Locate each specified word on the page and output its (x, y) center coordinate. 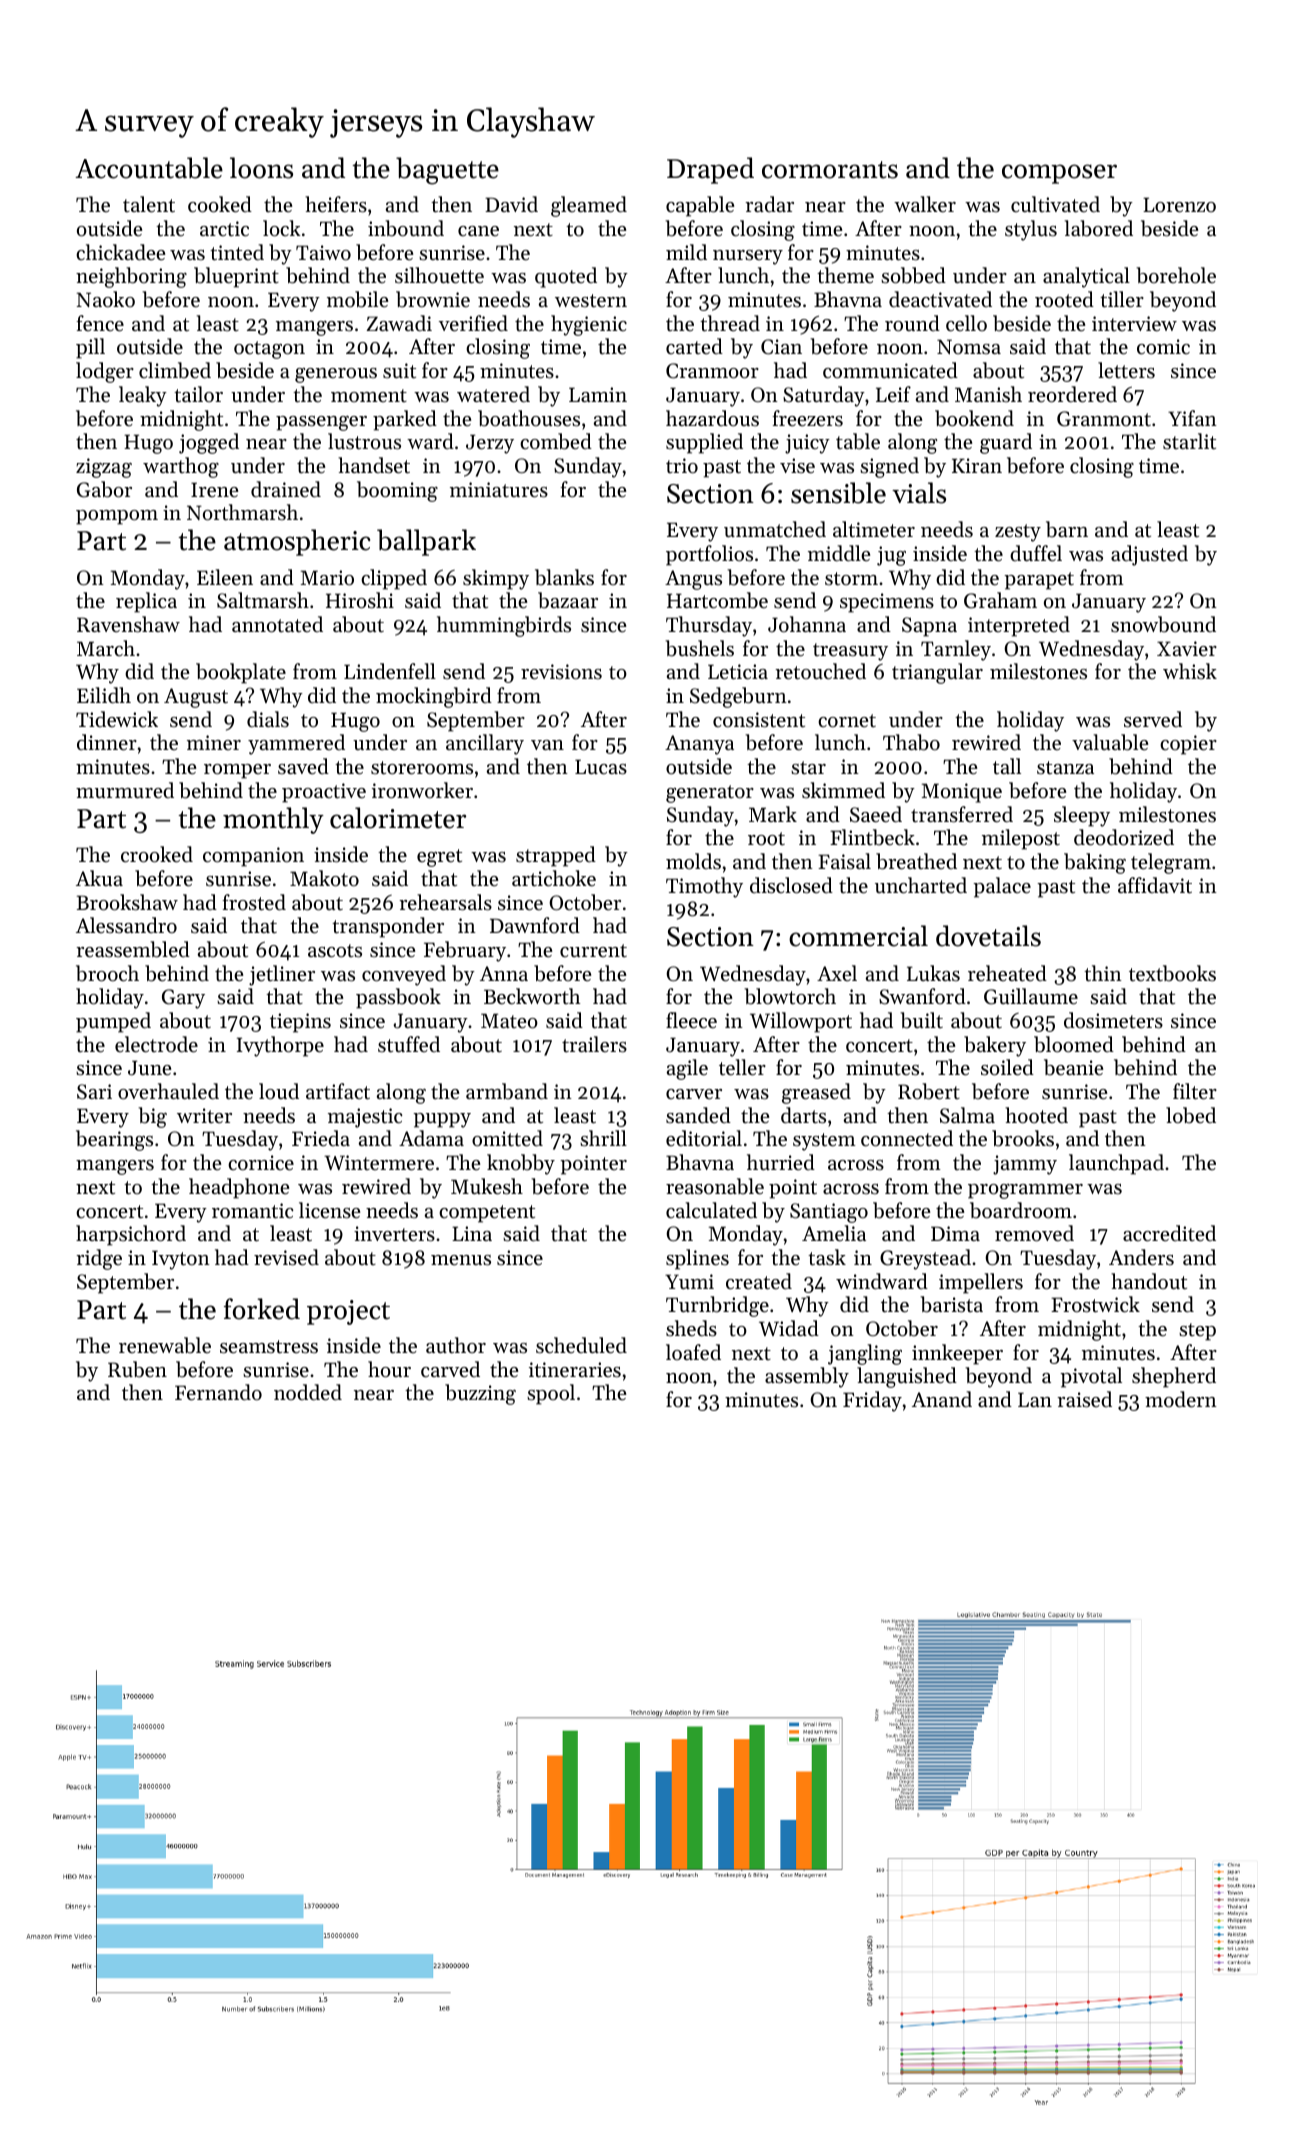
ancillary (485, 744)
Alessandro (126, 925)
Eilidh (104, 695)
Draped (710, 170)
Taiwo (323, 253)
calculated (711, 1210)
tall (1007, 766)
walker (925, 204)
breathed (916, 861)
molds (693, 861)
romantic (253, 1211)
